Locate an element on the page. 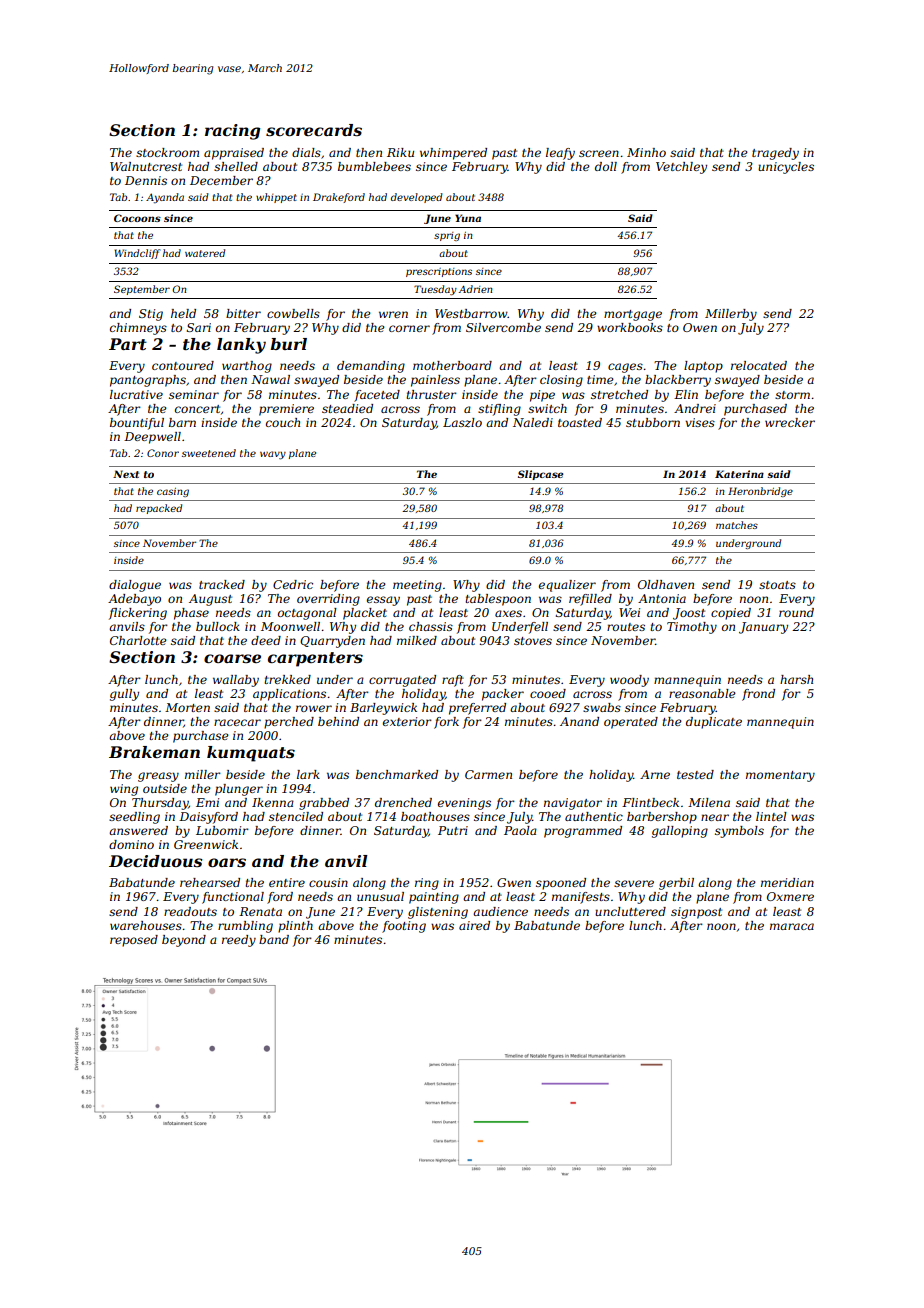 The height and width of the page is (1308, 924). Renata is located at coordinates (260, 911).
